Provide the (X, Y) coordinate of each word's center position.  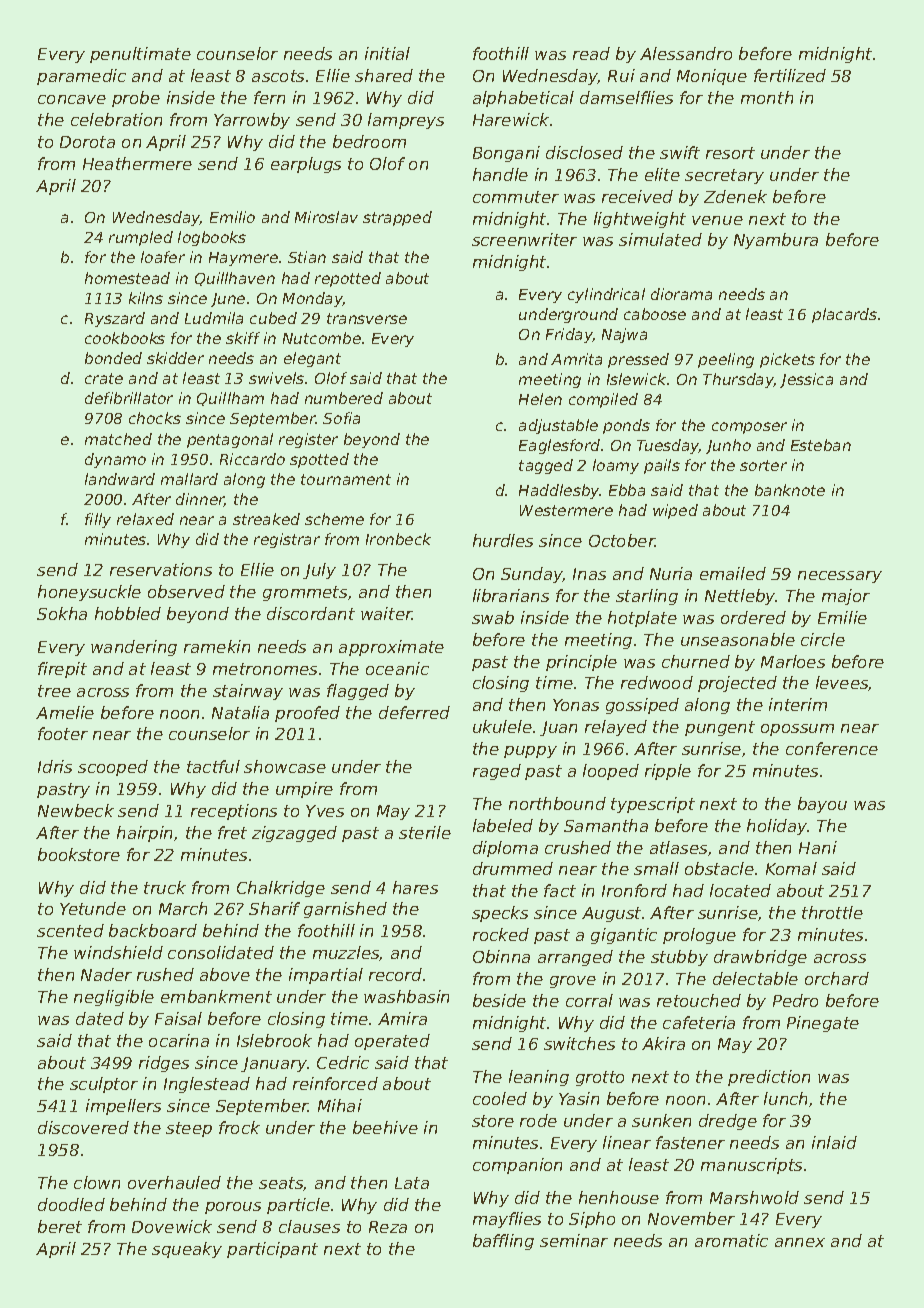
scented (70, 930)
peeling (726, 360)
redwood (657, 682)
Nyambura (776, 241)
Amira (402, 1018)
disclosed (584, 152)
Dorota (87, 142)
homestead (127, 278)
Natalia (240, 712)
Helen (540, 399)
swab (493, 617)
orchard (837, 978)
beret (60, 1226)
